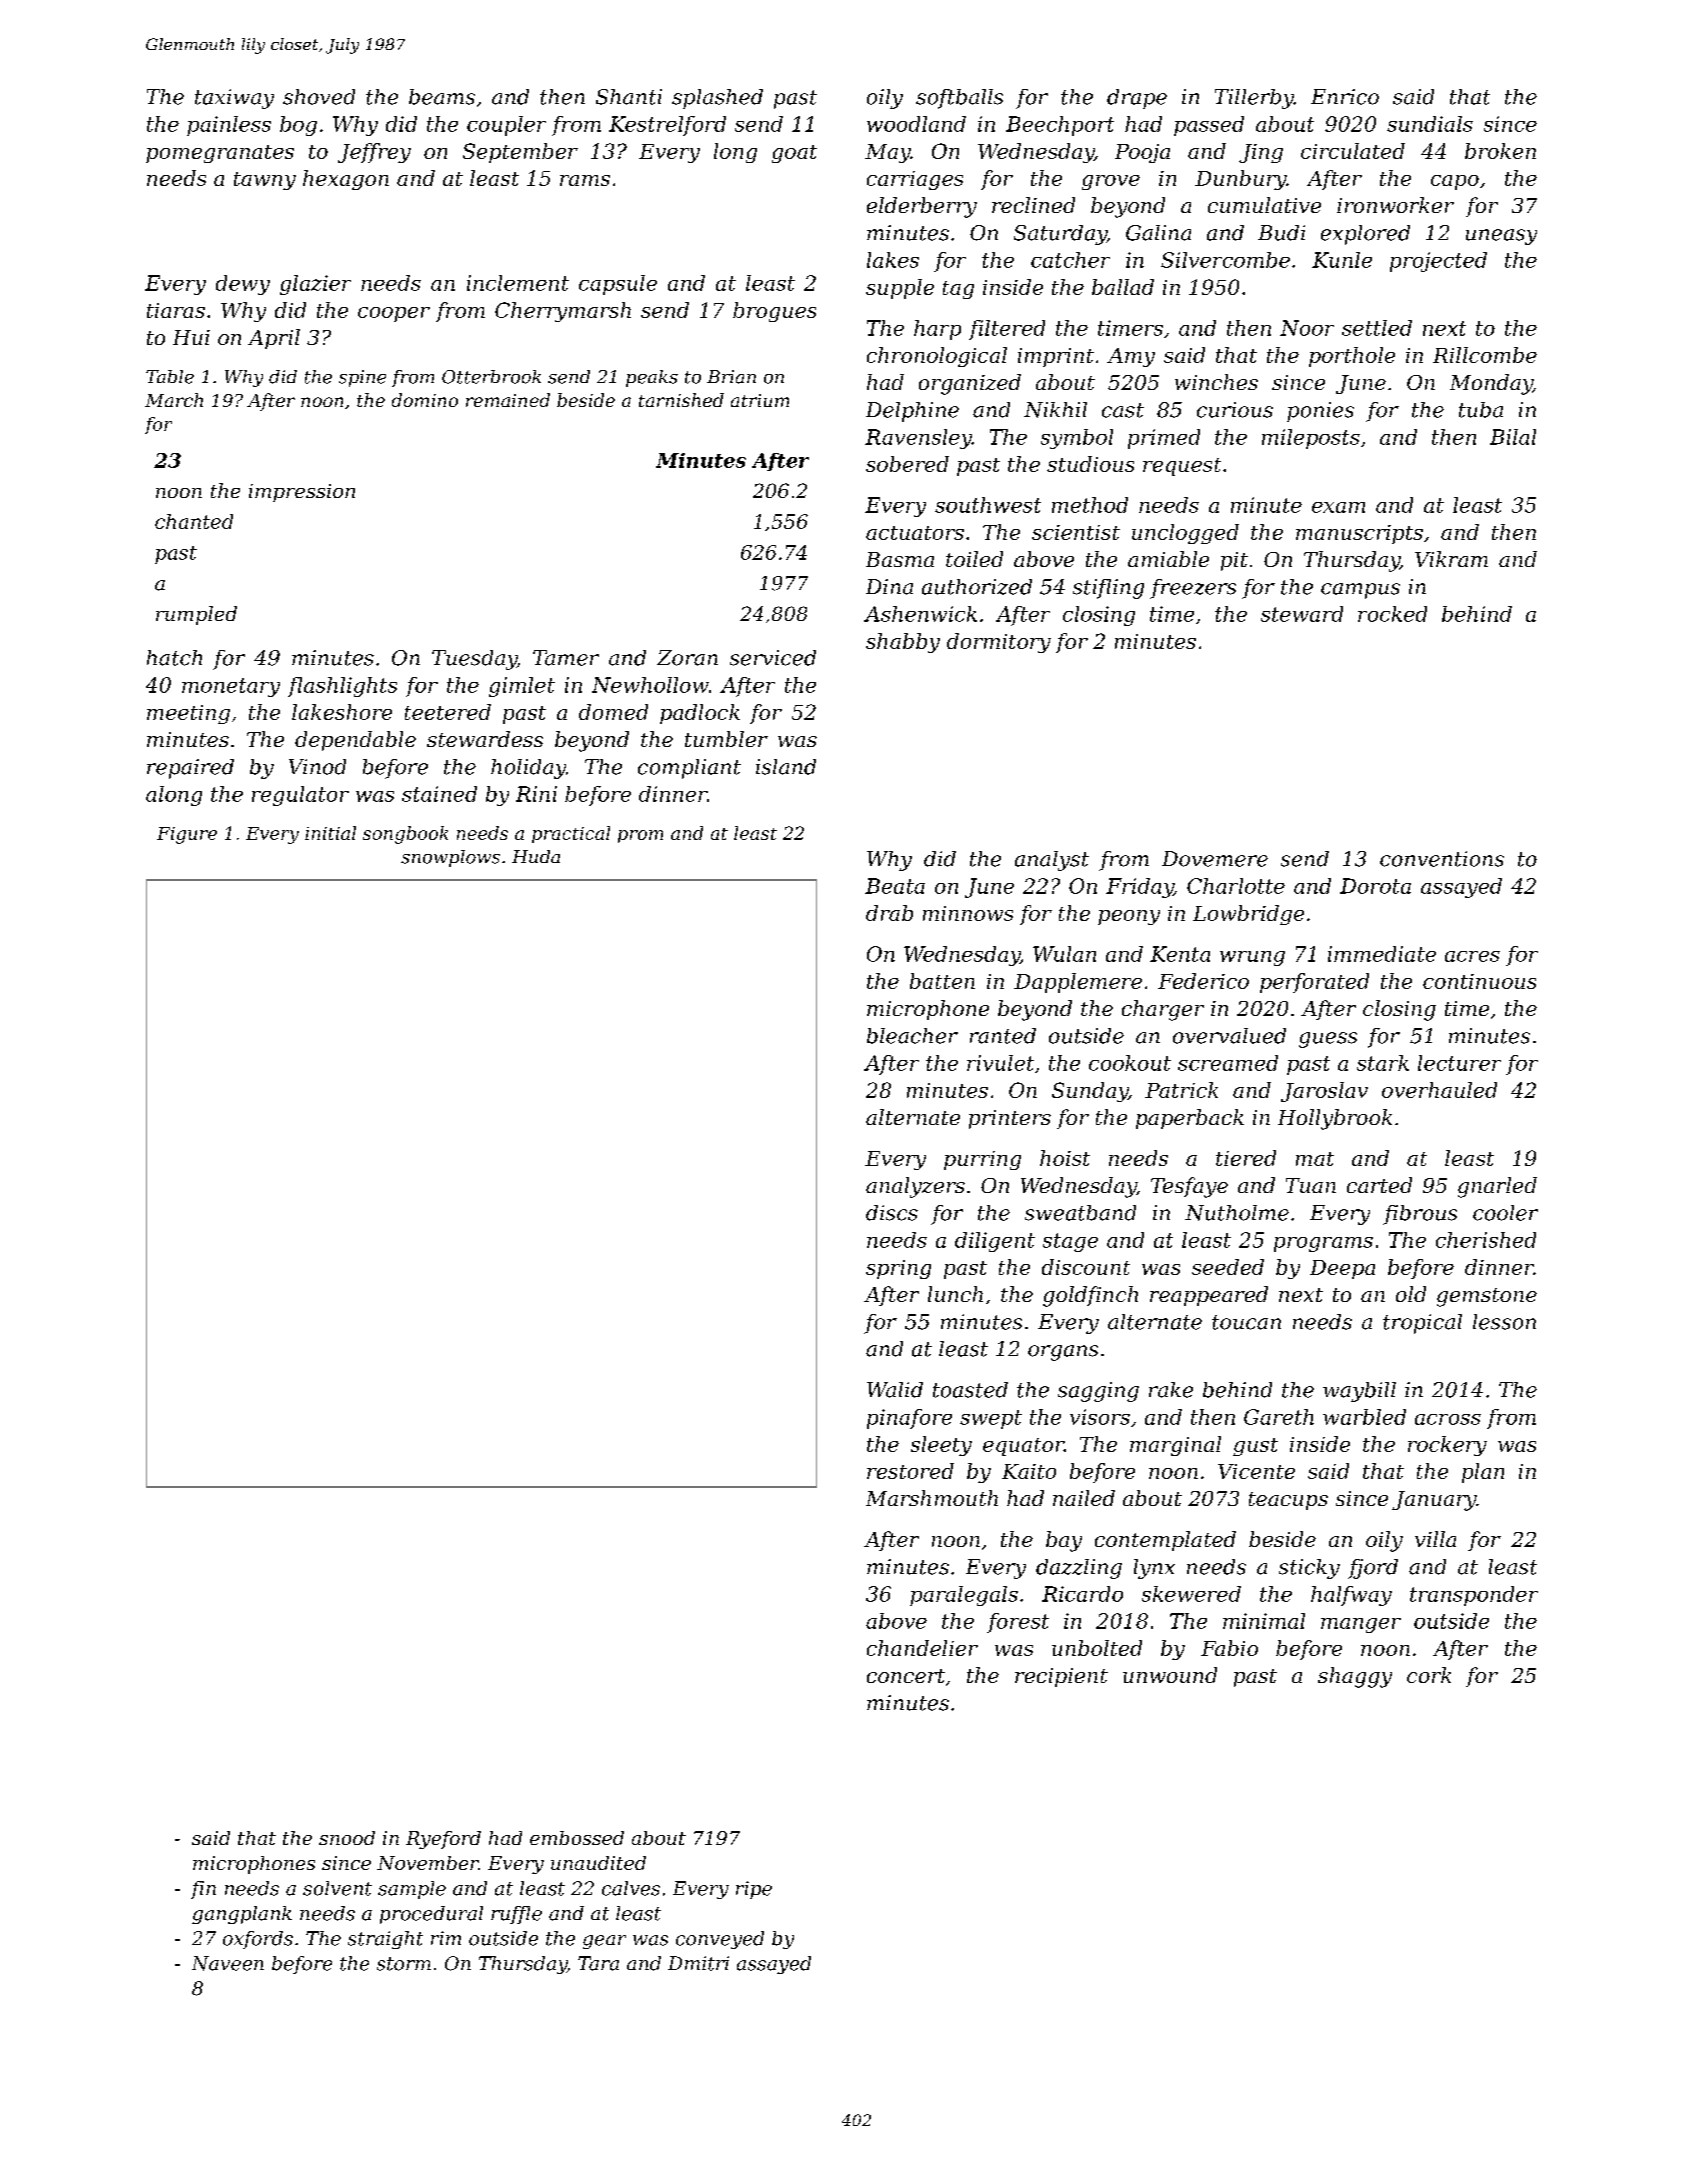 This document has height=2178, width=1683. Describe the element at coordinates (892, 1213) in the document. I see `discs` at that location.
